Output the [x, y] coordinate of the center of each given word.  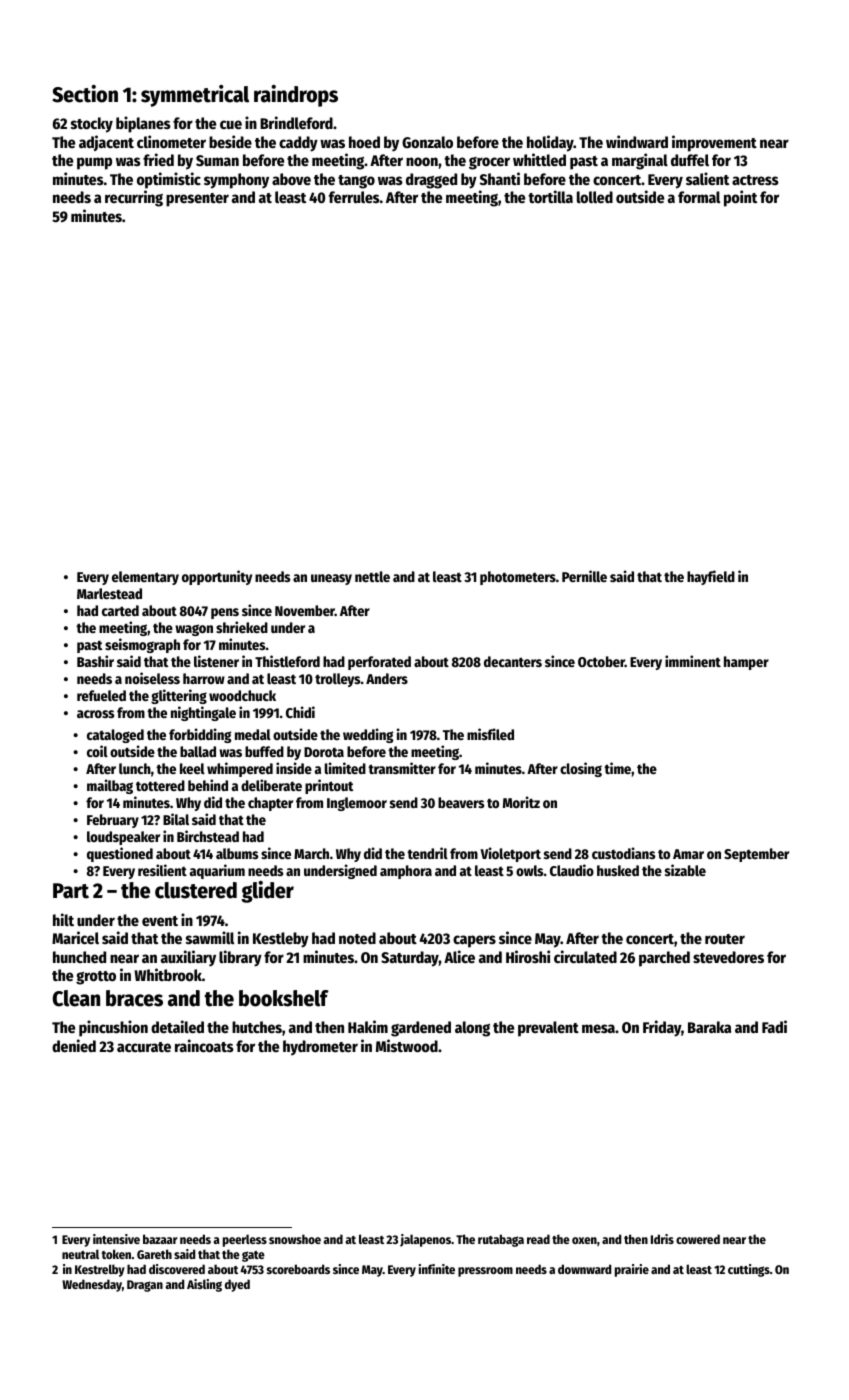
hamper [746, 663]
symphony [236, 181]
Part [71, 891]
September [756, 855]
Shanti [500, 178]
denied [74, 1045]
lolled [595, 197]
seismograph [142, 645]
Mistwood [407, 1045]
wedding [368, 735]
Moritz [521, 802]
